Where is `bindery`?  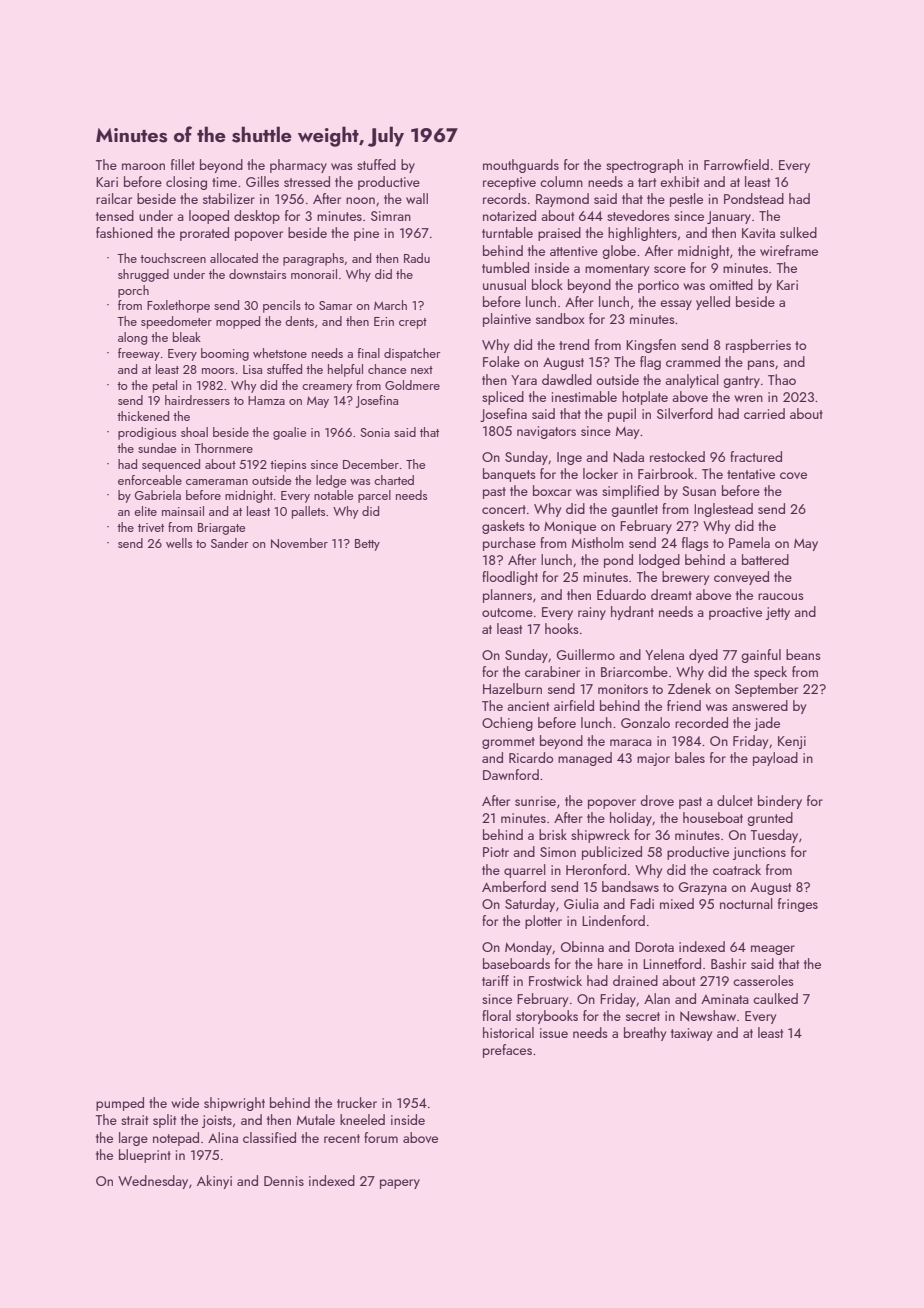 bindery is located at coordinates (780, 802).
